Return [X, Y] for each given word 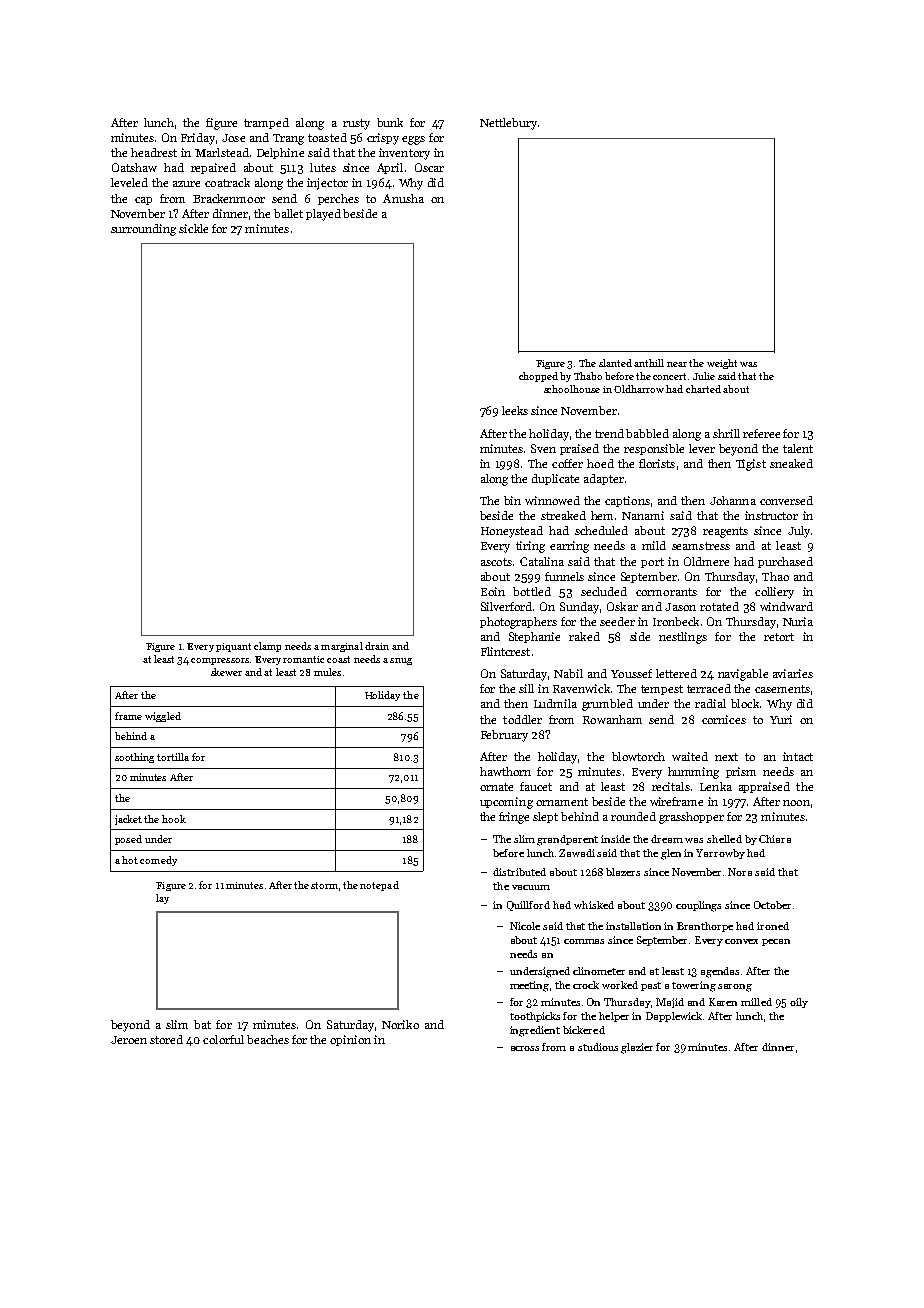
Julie [704, 376]
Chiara [775, 839]
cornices [724, 719]
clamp [267, 647]
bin [512, 500]
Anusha [403, 198]
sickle [193, 228]
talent [798, 448]
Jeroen [129, 1040]
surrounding [143, 230]
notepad [379, 886]
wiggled [163, 717]
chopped [538, 377]
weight [722, 364]
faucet [536, 786]
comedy [158, 861]
